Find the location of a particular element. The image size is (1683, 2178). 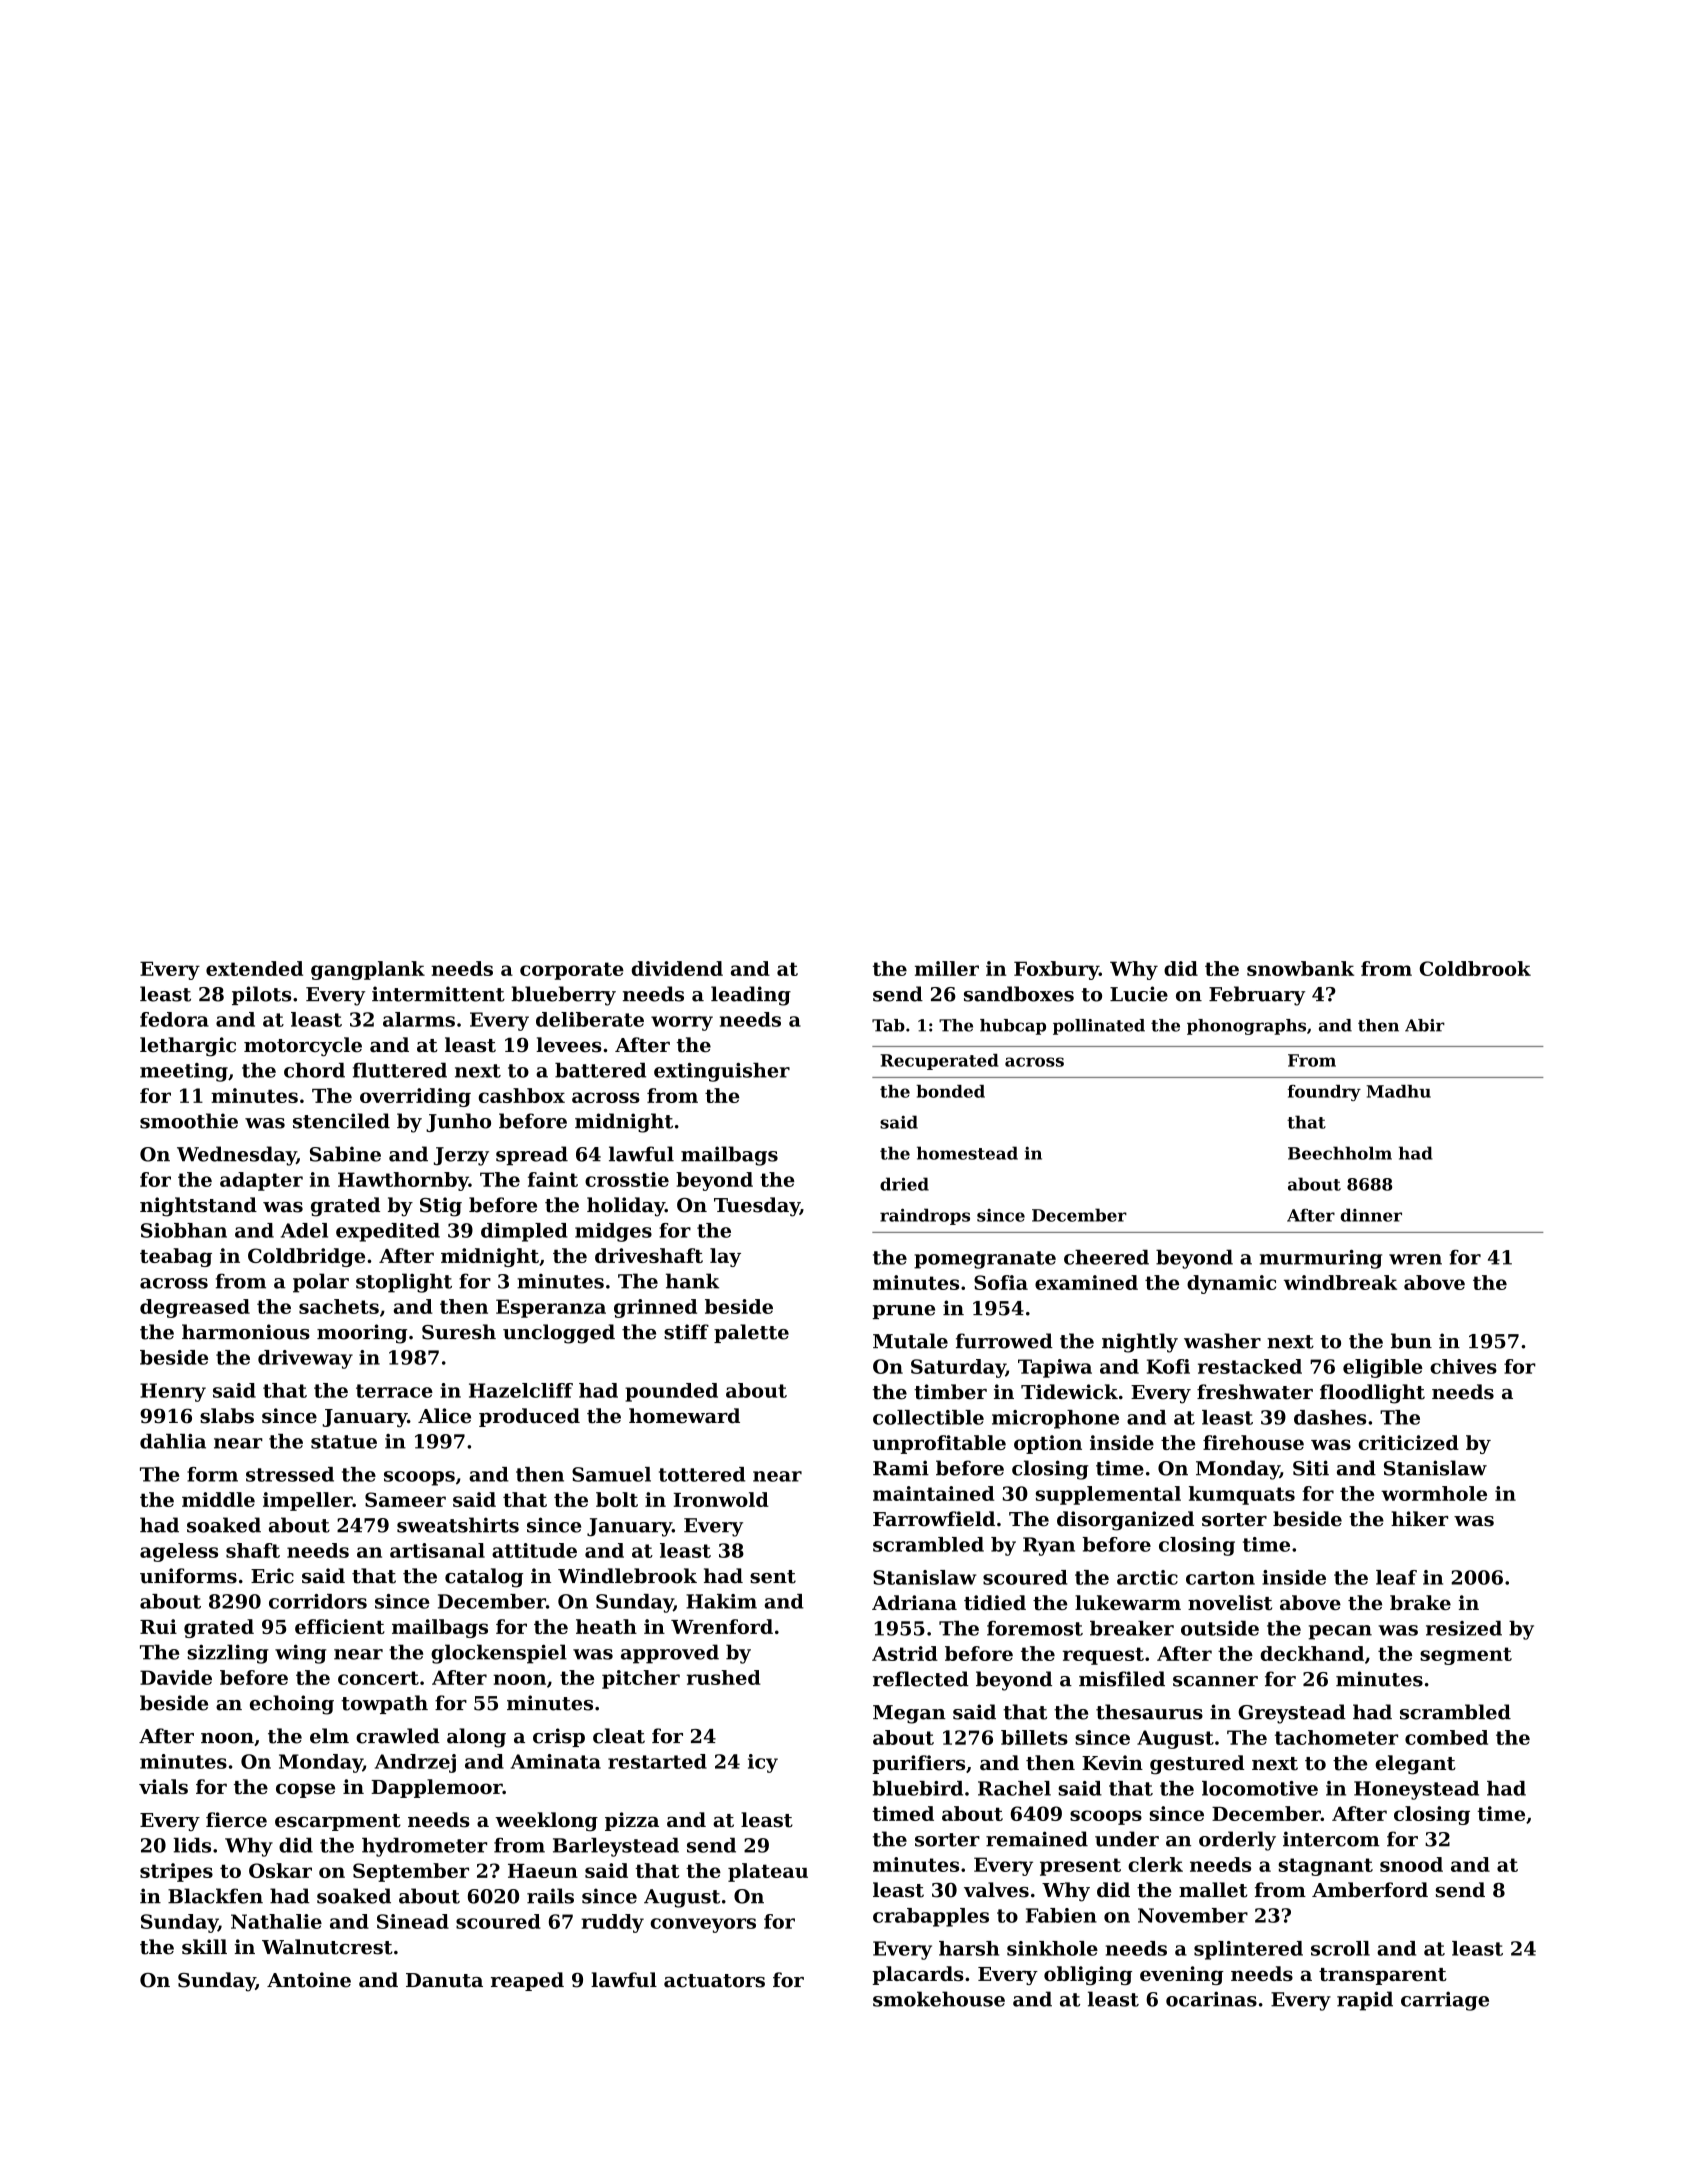

Beechholm is located at coordinates (1340, 1153).
